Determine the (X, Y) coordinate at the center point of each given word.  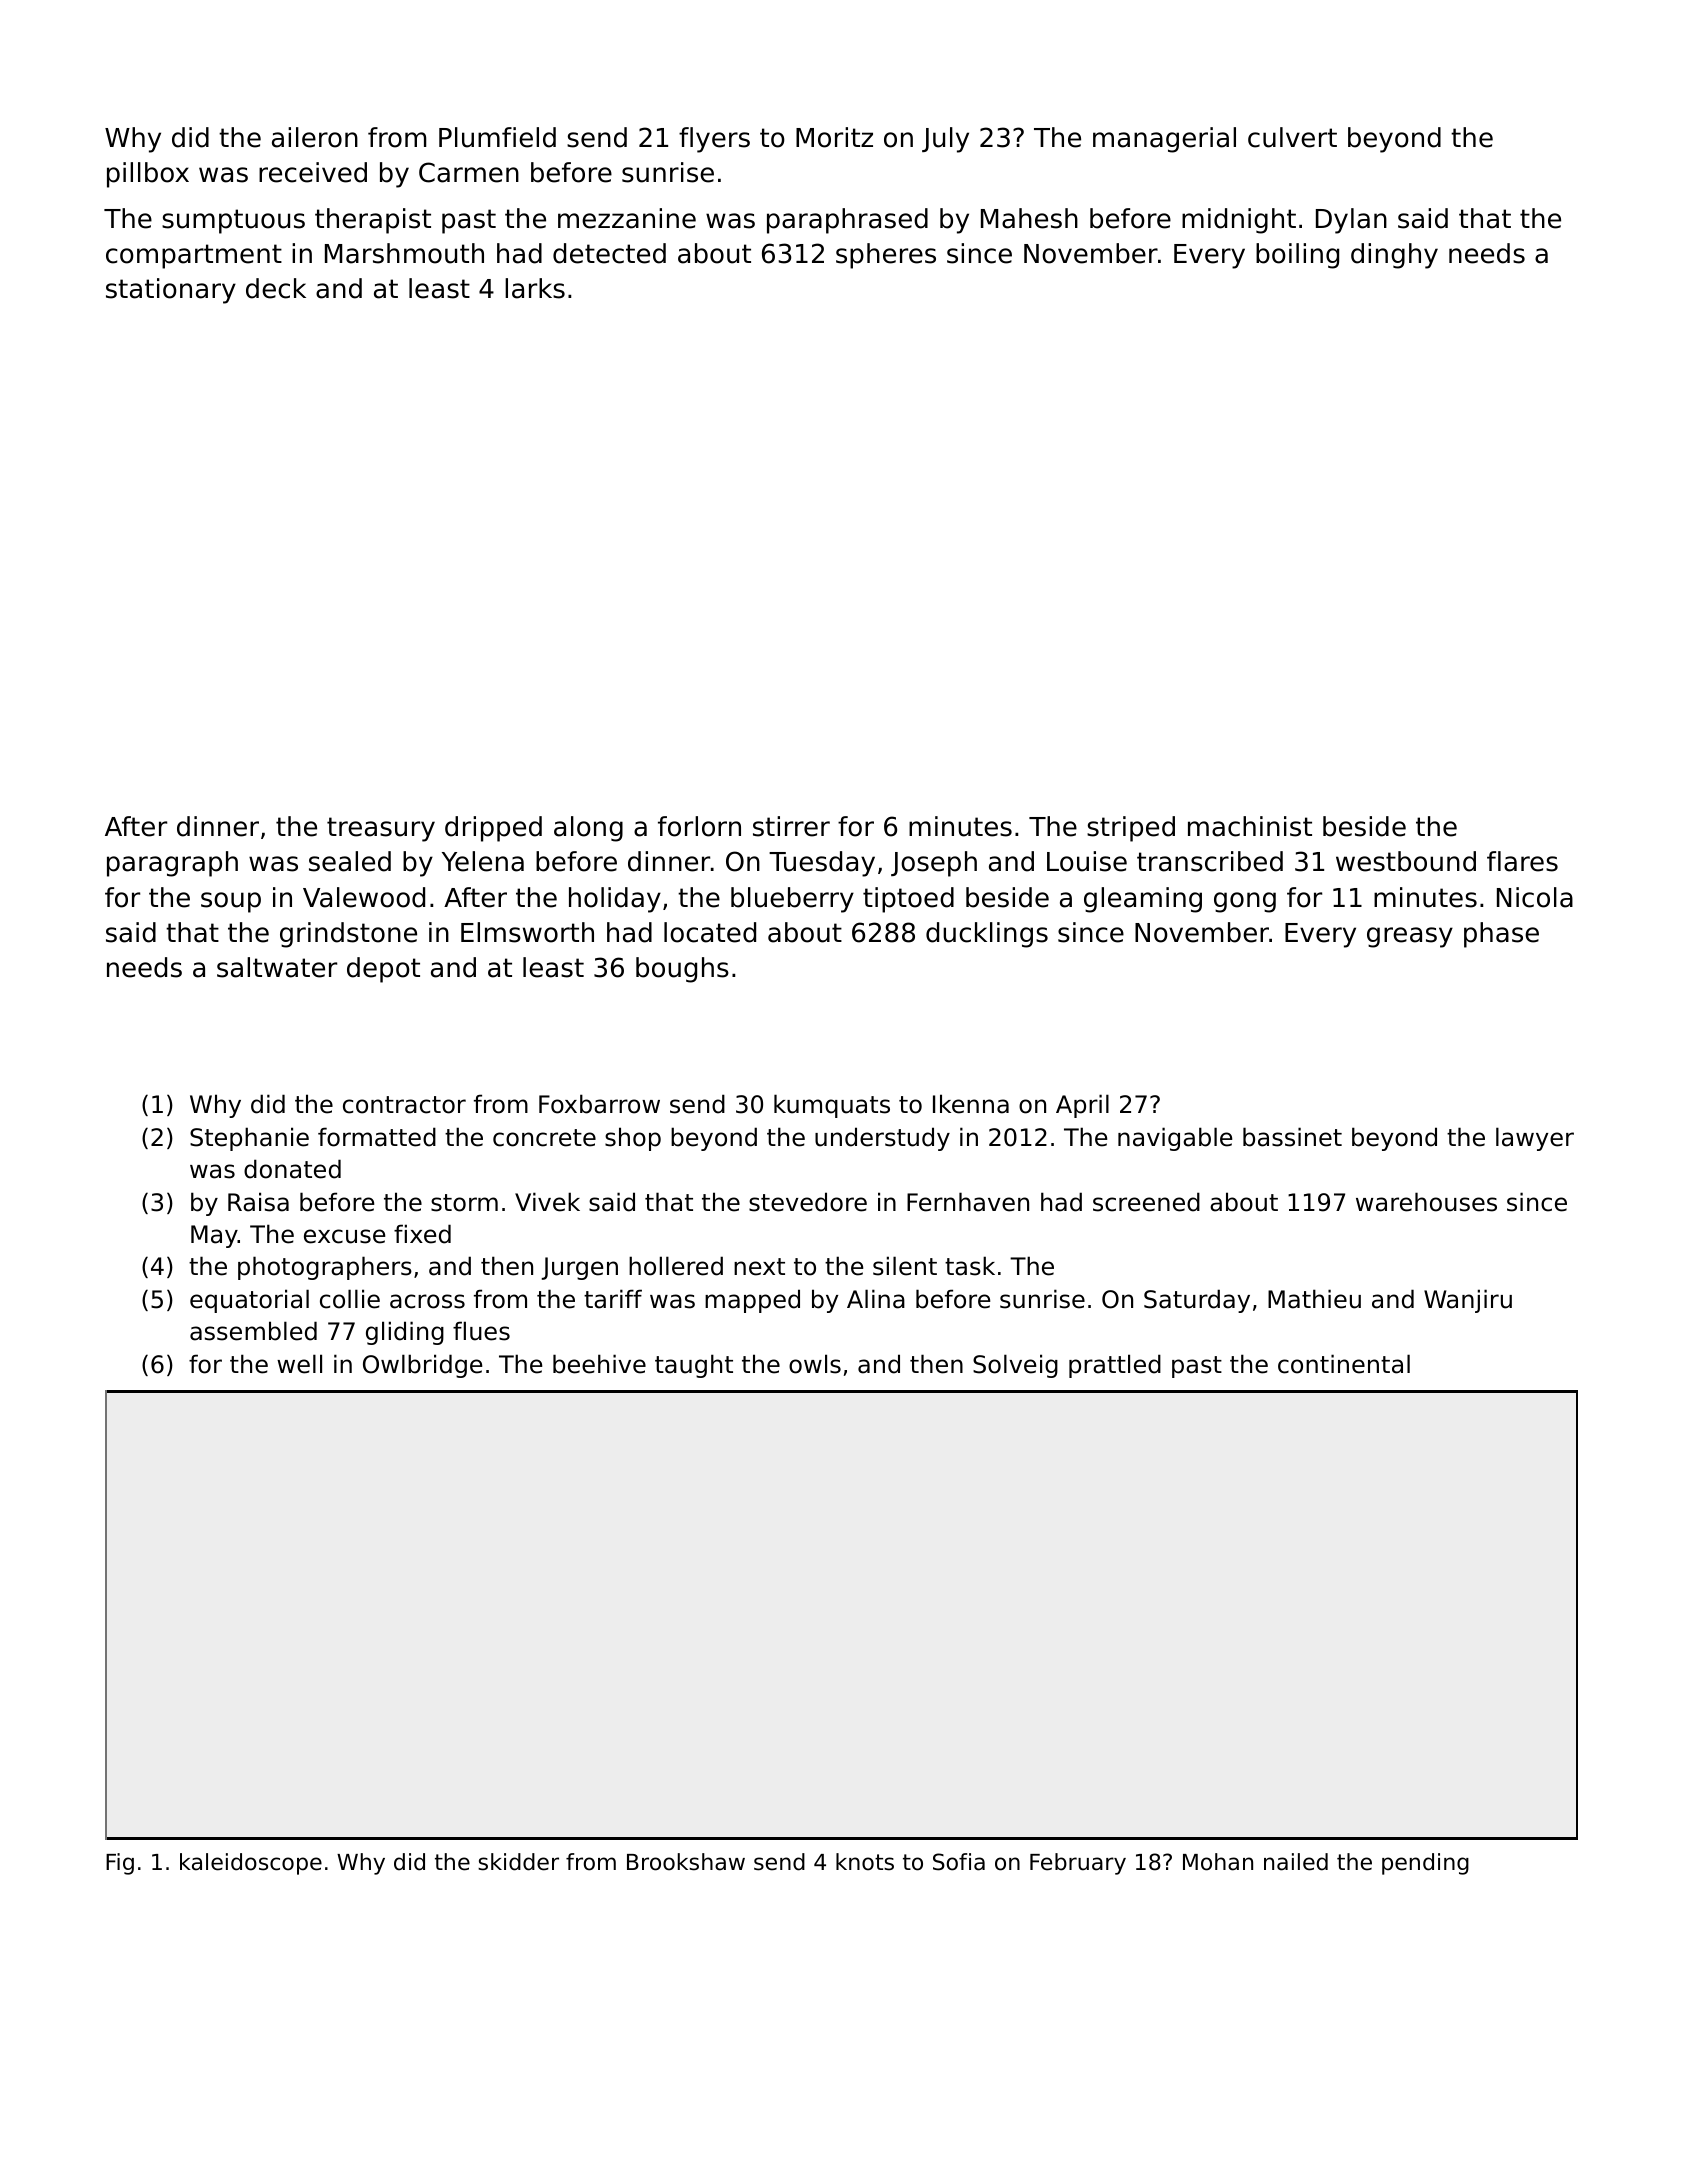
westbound (1406, 861)
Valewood (364, 897)
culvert (1292, 137)
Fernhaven (968, 1202)
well (299, 1364)
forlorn (699, 826)
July (945, 140)
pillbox (148, 175)
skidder (518, 1862)
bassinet (1292, 1137)
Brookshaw (686, 1862)
